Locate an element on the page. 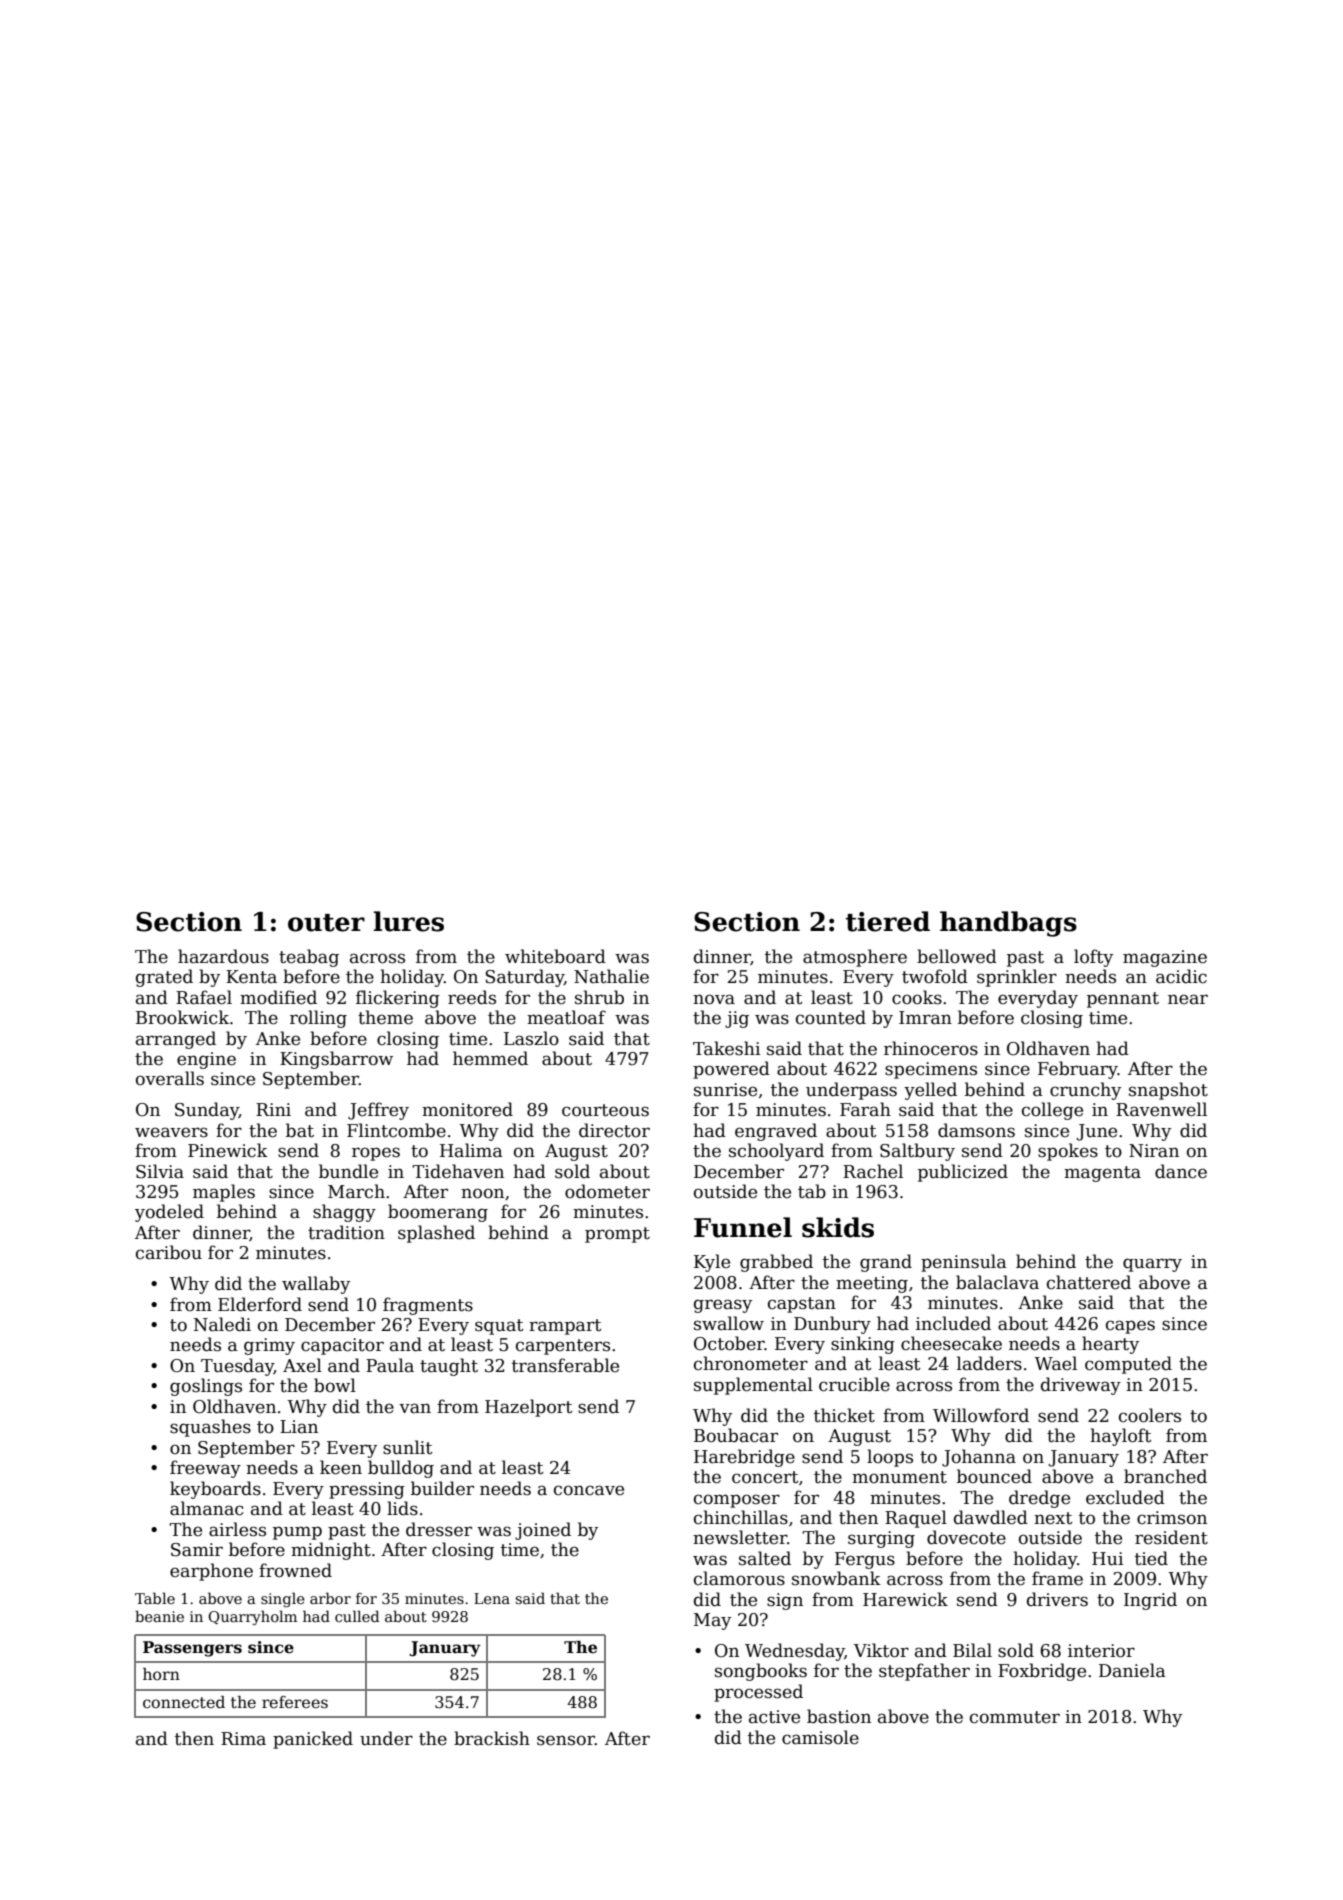 The image size is (1343, 1900). Kyle is located at coordinates (712, 1263).
